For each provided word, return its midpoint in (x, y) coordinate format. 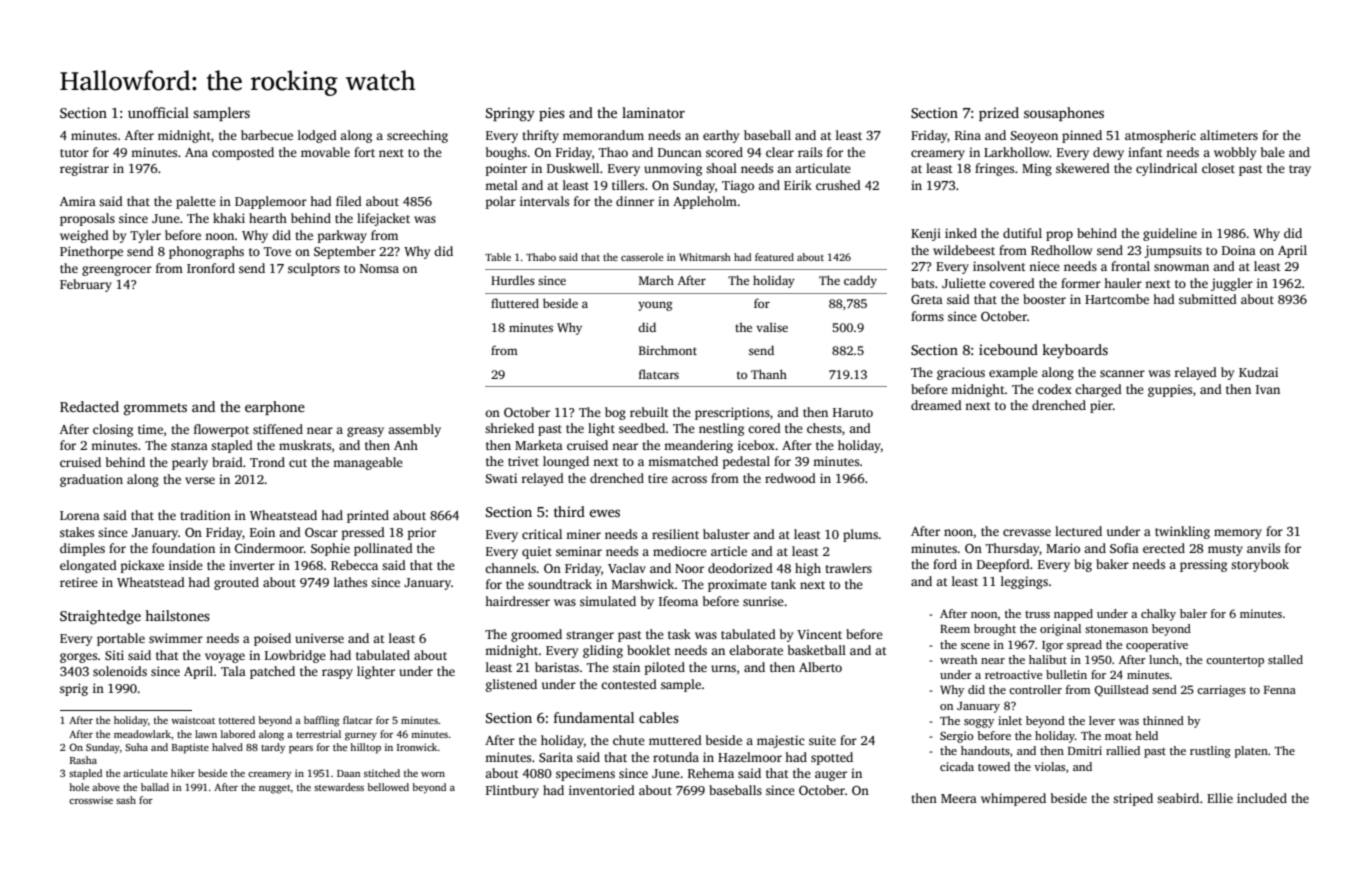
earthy (721, 136)
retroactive (1013, 674)
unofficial (158, 112)
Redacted (89, 406)
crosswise (91, 800)
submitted (1208, 299)
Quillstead (1121, 691)
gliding (603, 651)
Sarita (556, 757)
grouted (236, 583)
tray (1300, 170)
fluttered (515, 303)
